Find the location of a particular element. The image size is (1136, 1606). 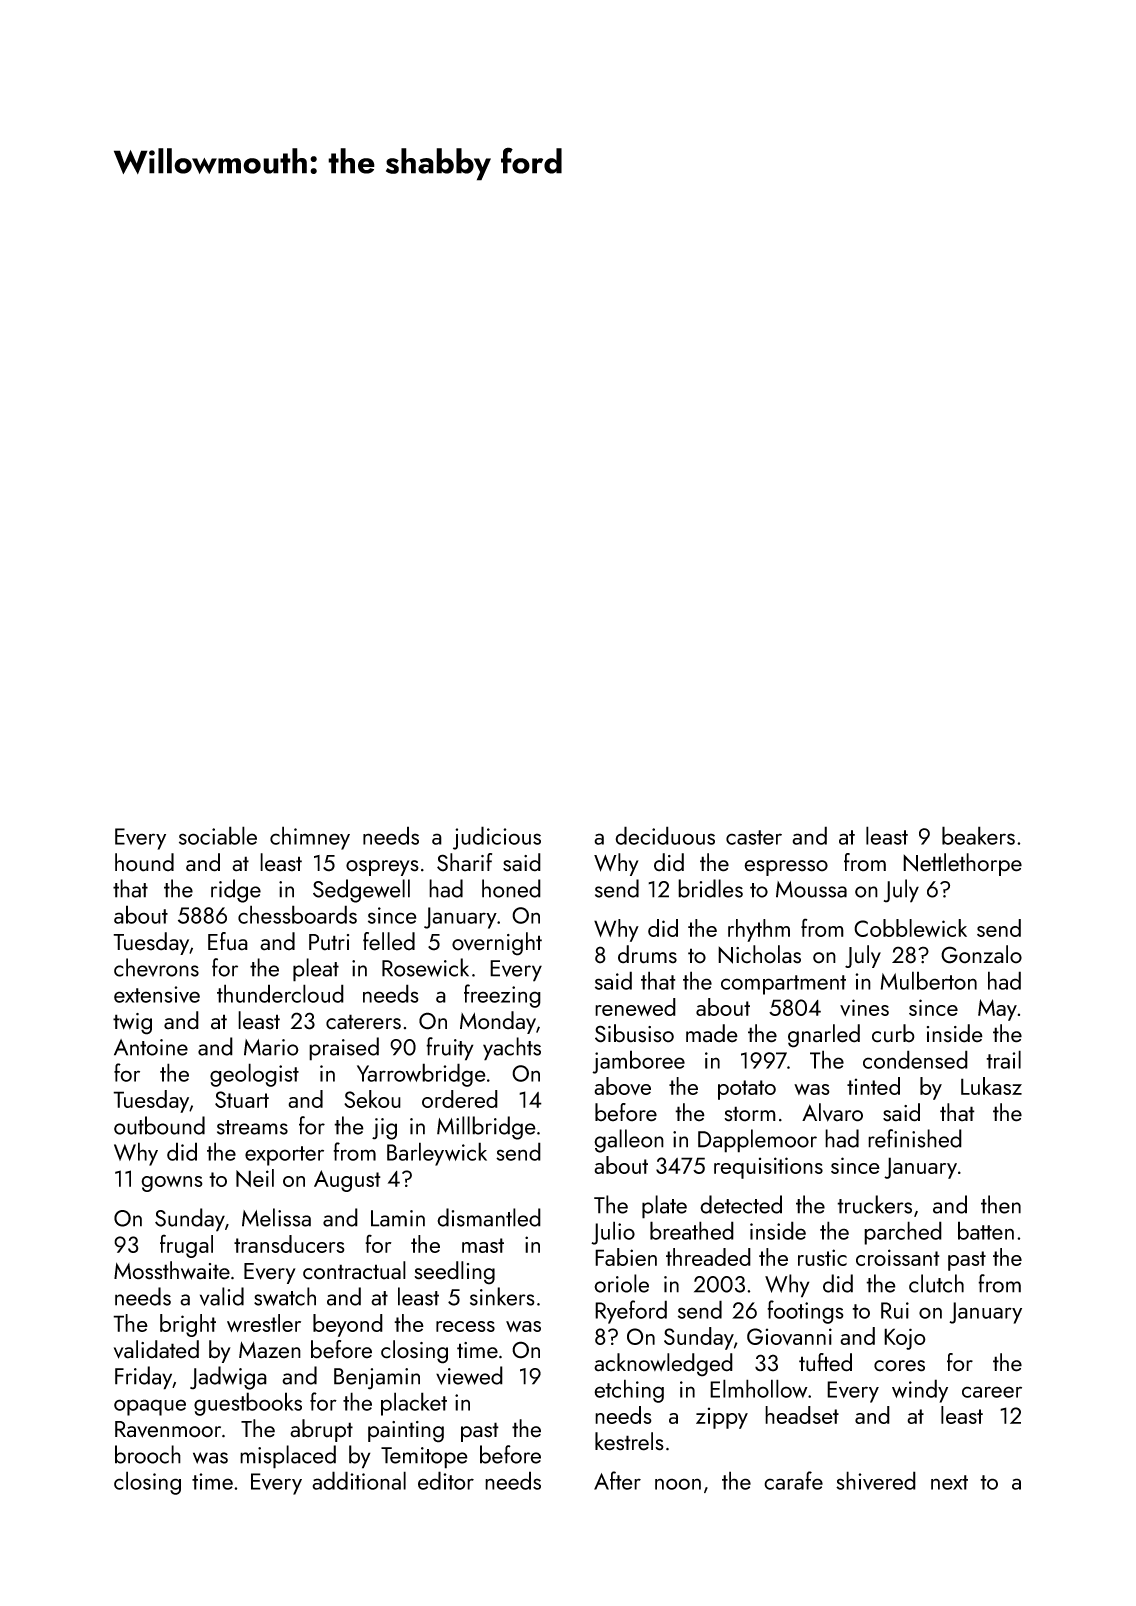

brooch is located at coordinates (148, 1454).
